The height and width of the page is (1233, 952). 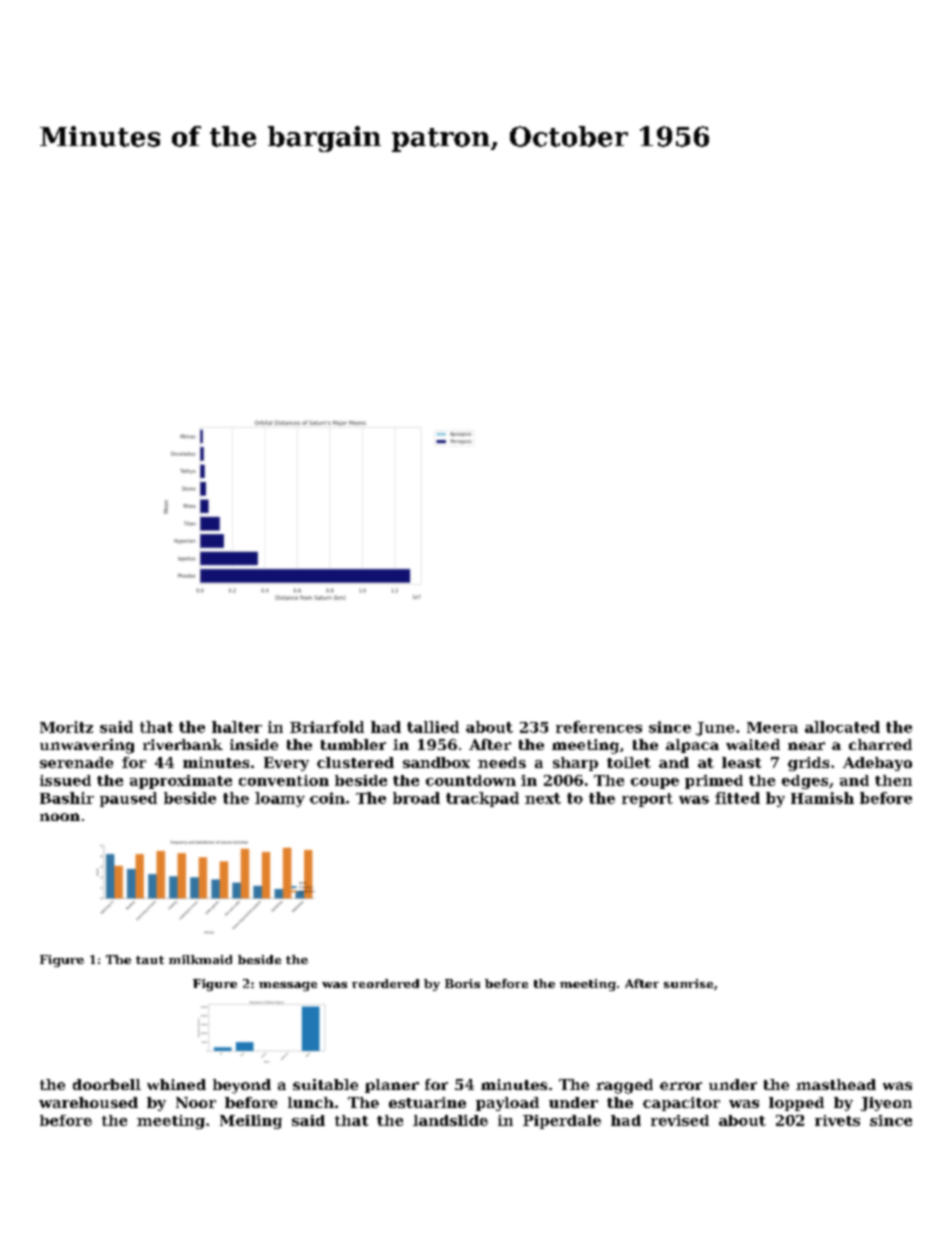 I want to click on allocated, so click(x=842, y=727).
